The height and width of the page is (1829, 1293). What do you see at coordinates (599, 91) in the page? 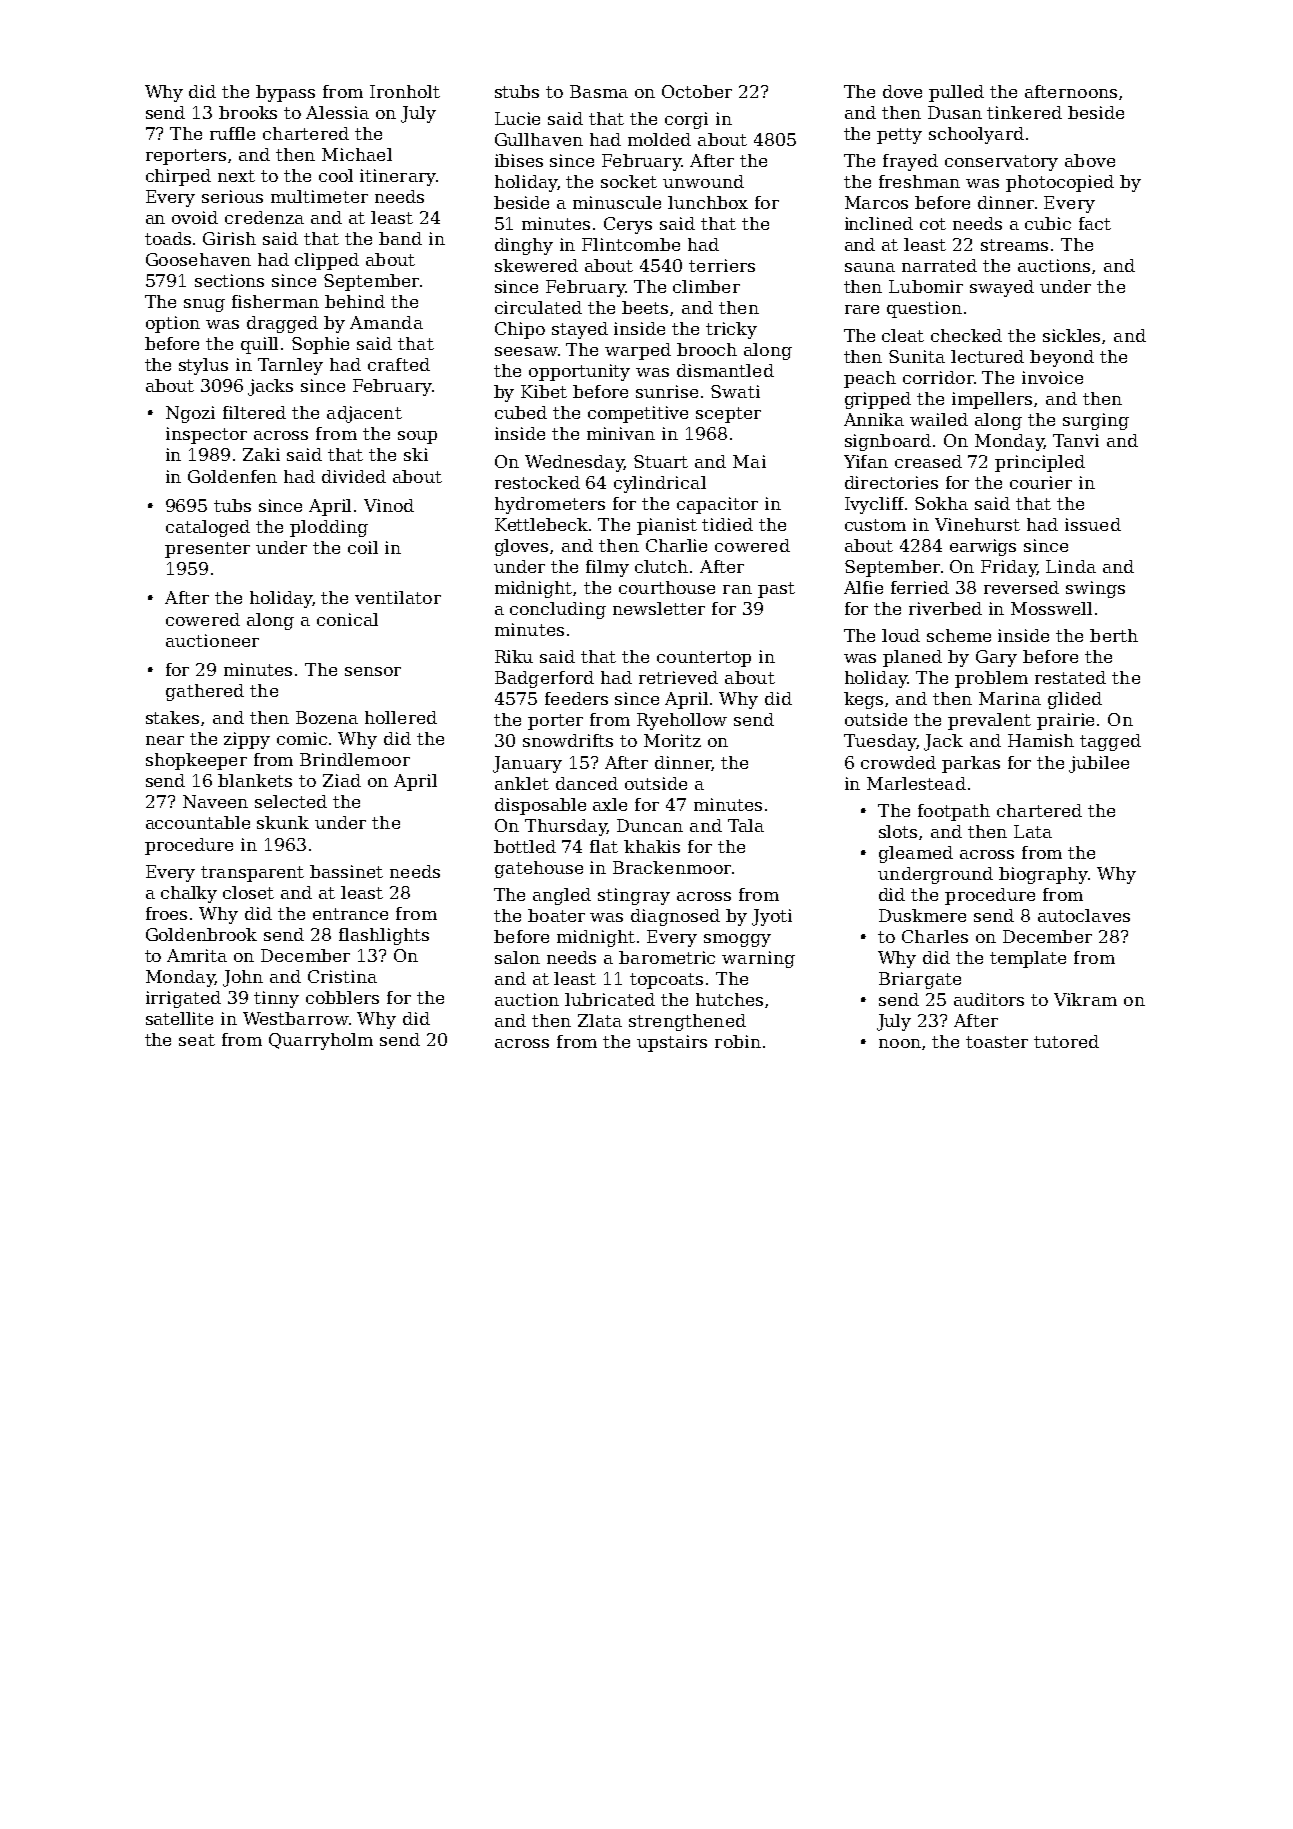
I see `Basma` at bounding box center [599, 91].
